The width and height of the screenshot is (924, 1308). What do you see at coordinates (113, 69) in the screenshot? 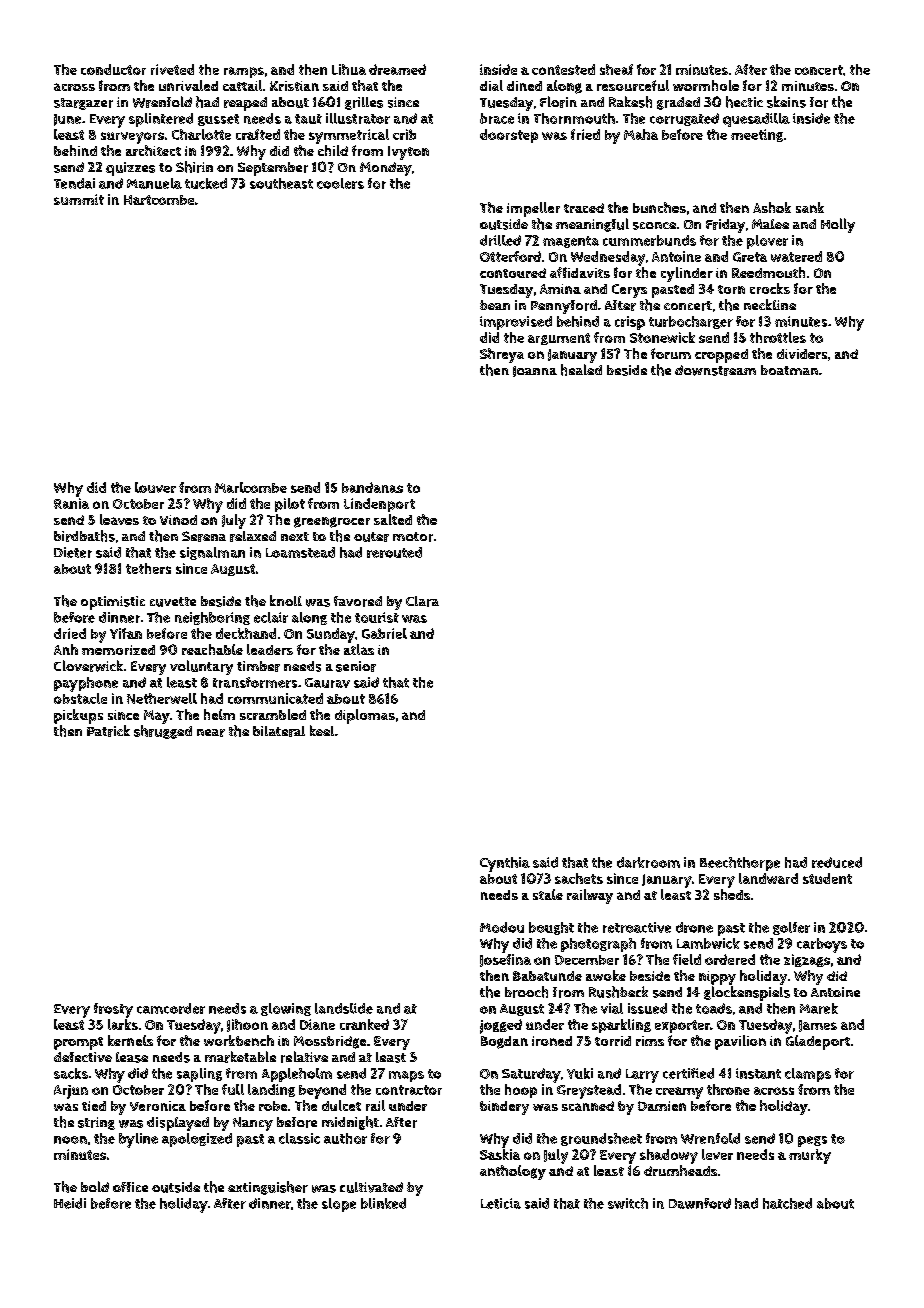
I see `conductor` at bounding box center [113, 69].
